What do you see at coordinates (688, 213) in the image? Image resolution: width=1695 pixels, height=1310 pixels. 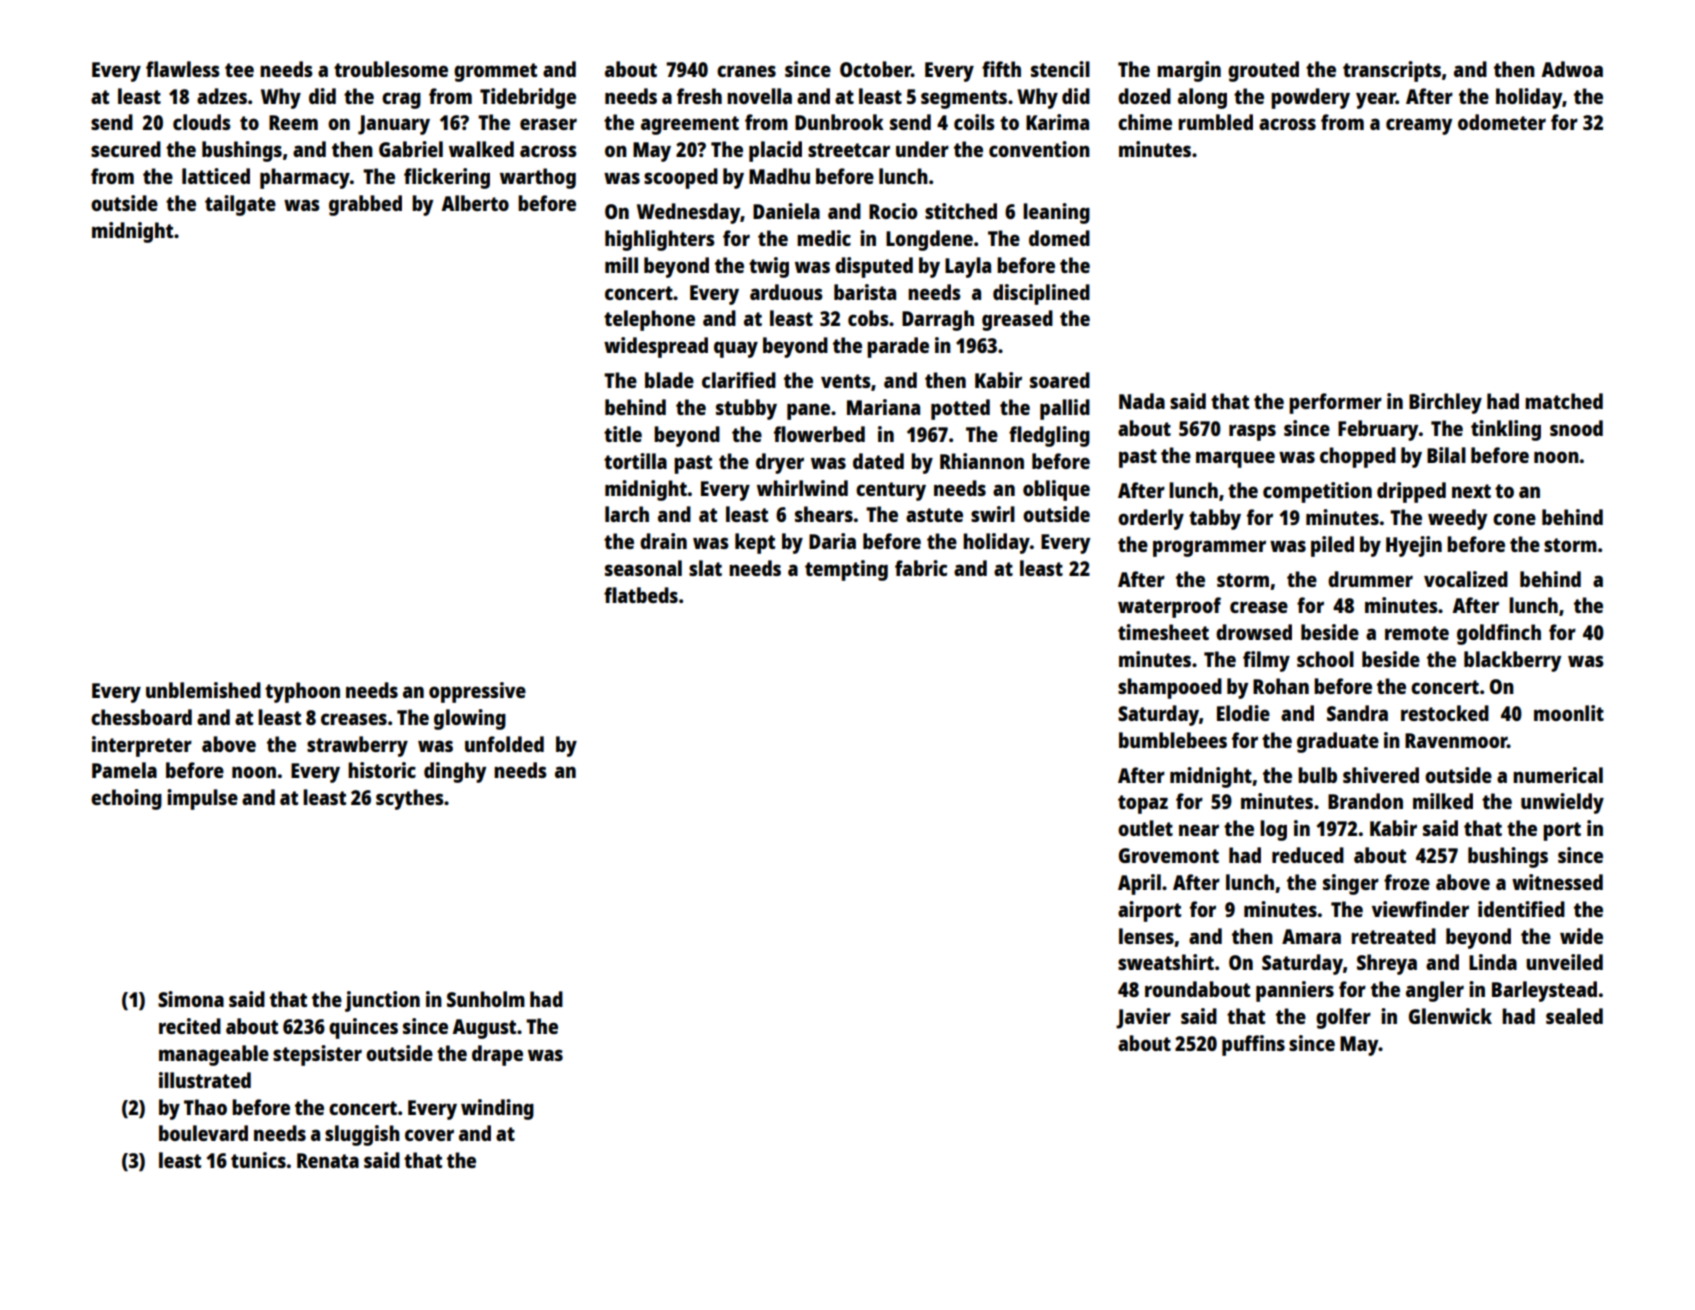 I see `Wednesday` at bounding box center [688, 213].
